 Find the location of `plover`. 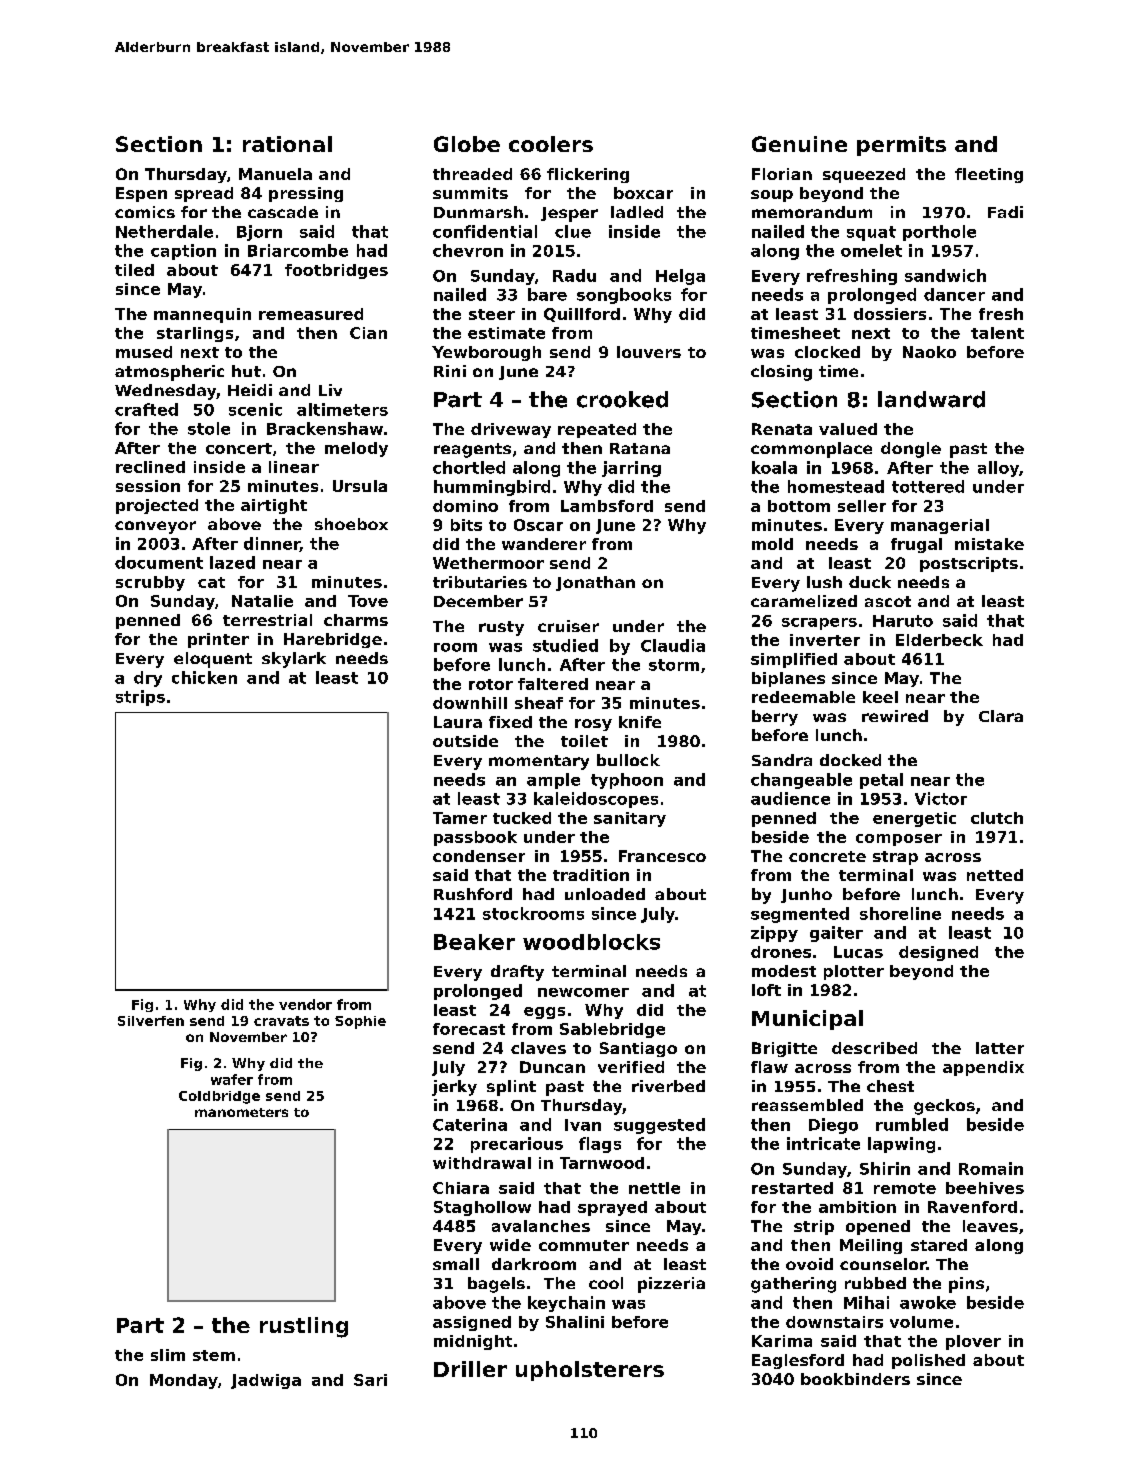

plover is located at coordinates (973, 1342).
